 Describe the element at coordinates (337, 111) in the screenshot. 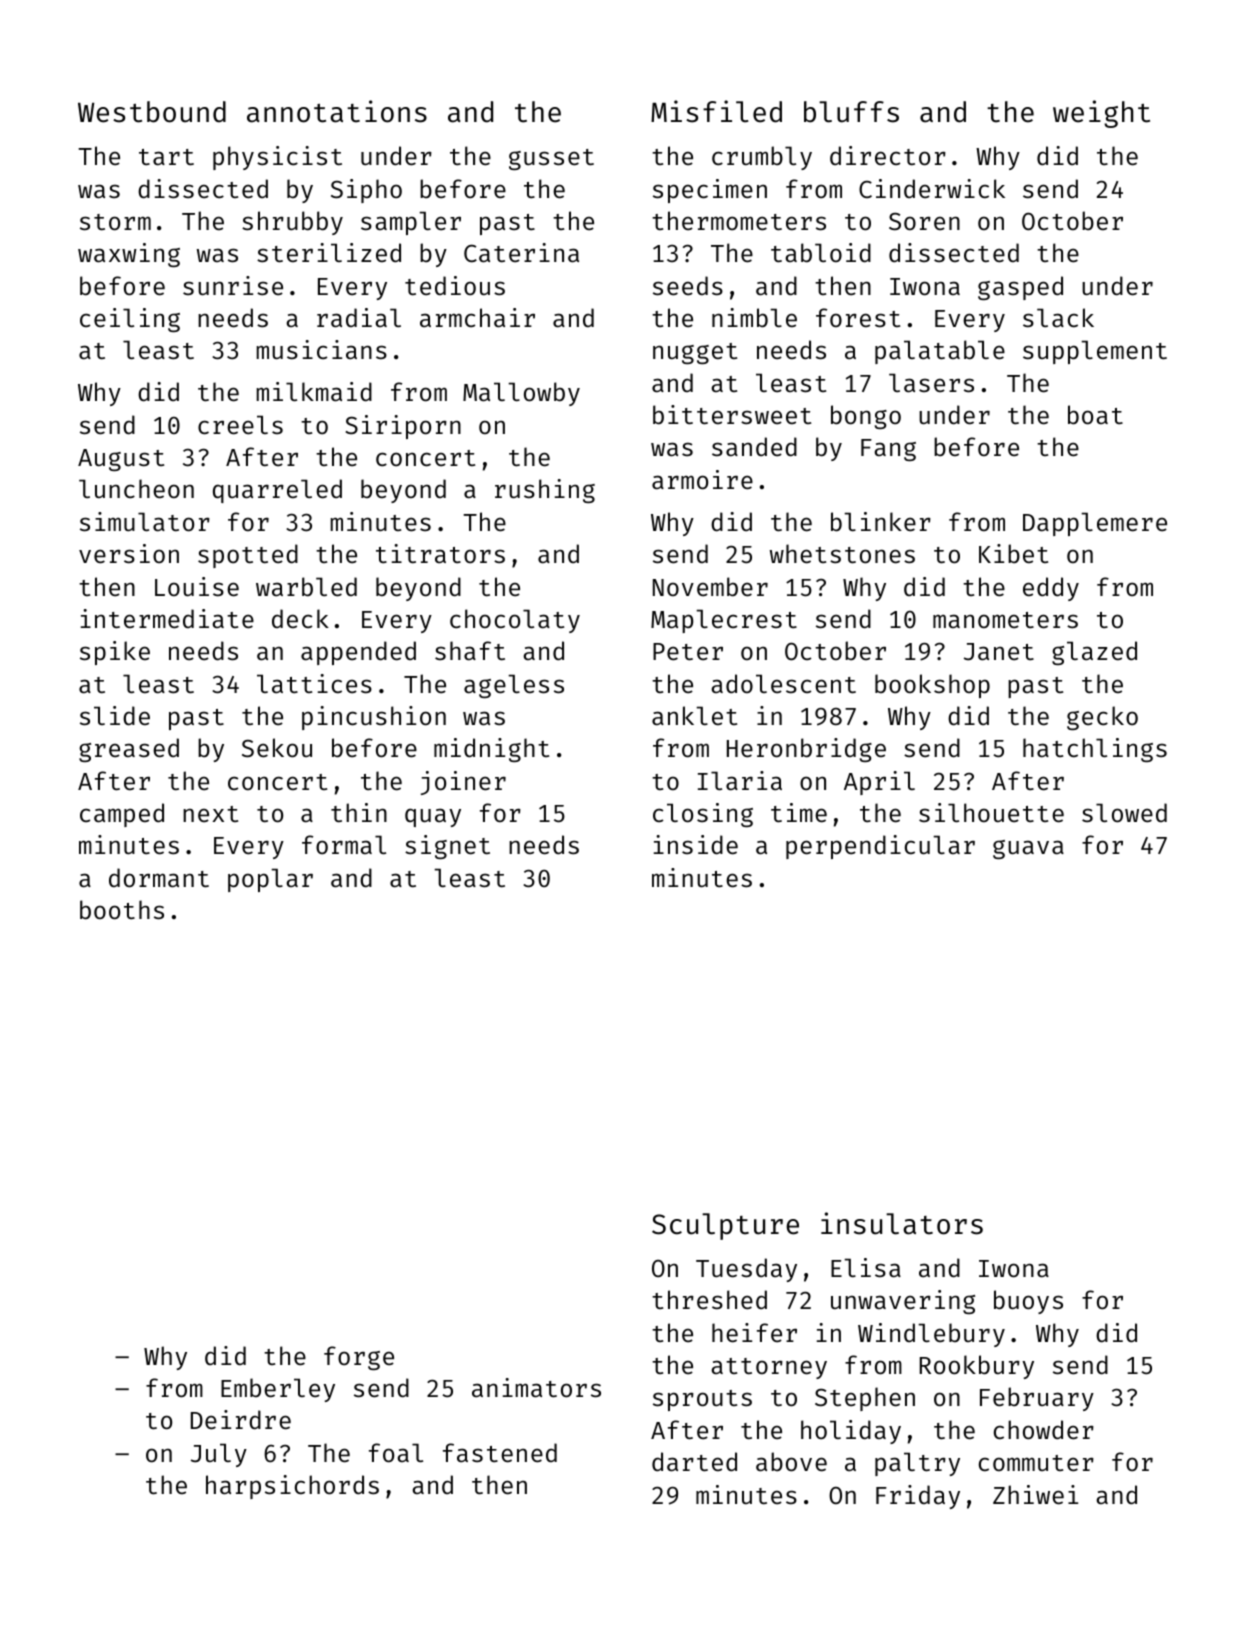

I see `annotations` at that location.
